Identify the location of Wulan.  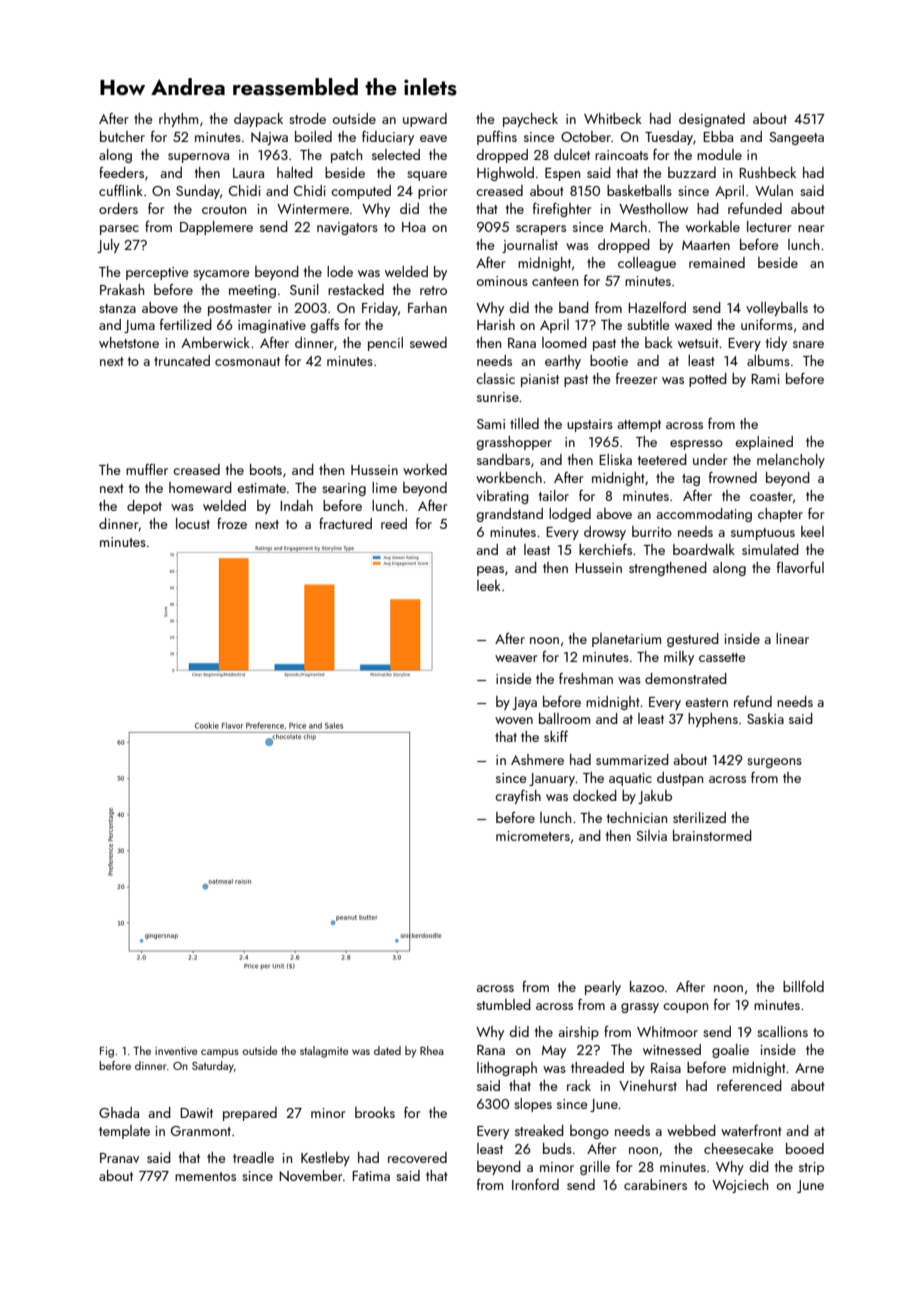
(774, 190).
